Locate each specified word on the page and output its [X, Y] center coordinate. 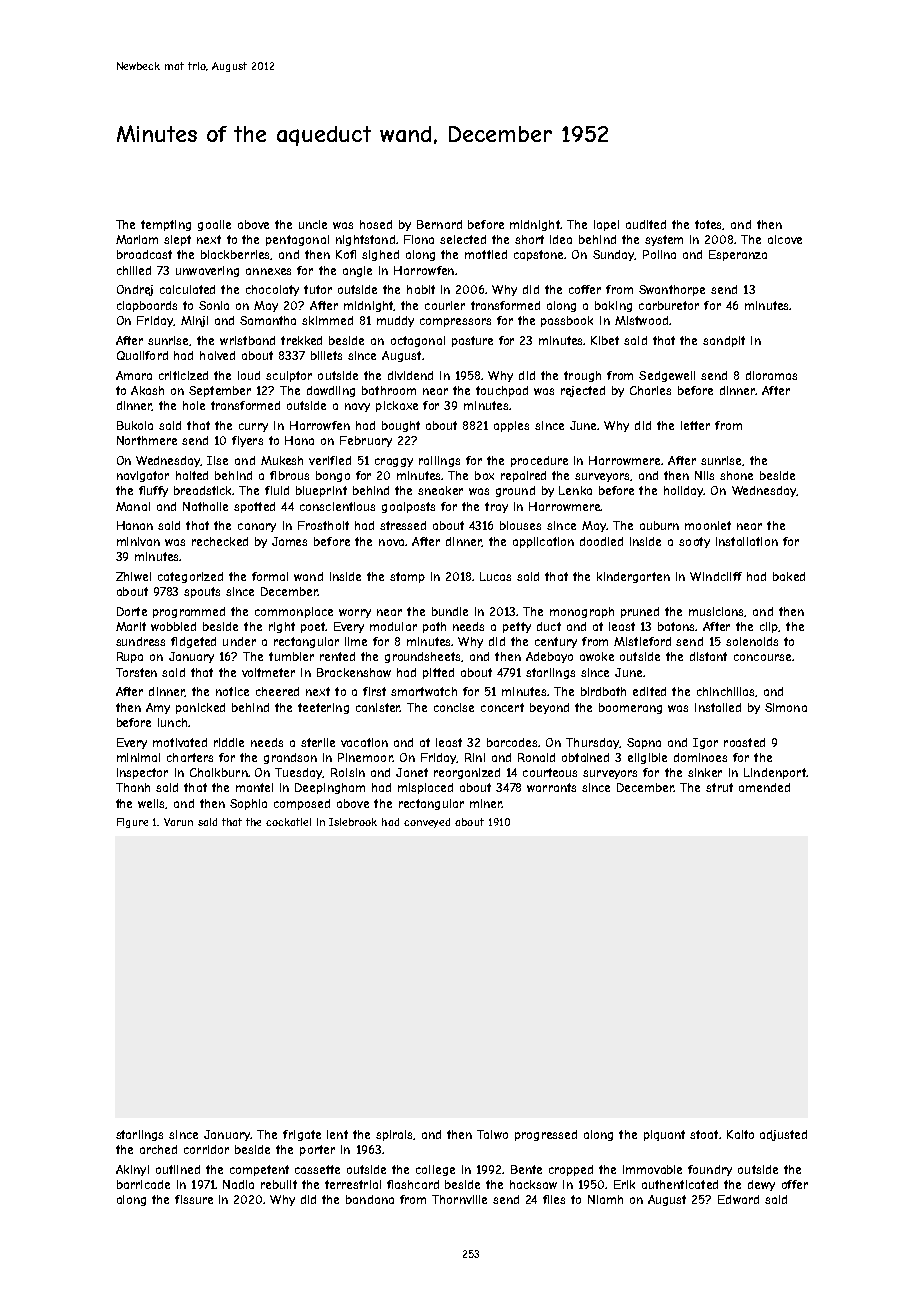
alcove [785, 239]
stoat [704, 1134]
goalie [214, 225]
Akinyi [132, 1170]
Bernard [439, 224]
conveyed [427, 823]
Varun [178, 822]
